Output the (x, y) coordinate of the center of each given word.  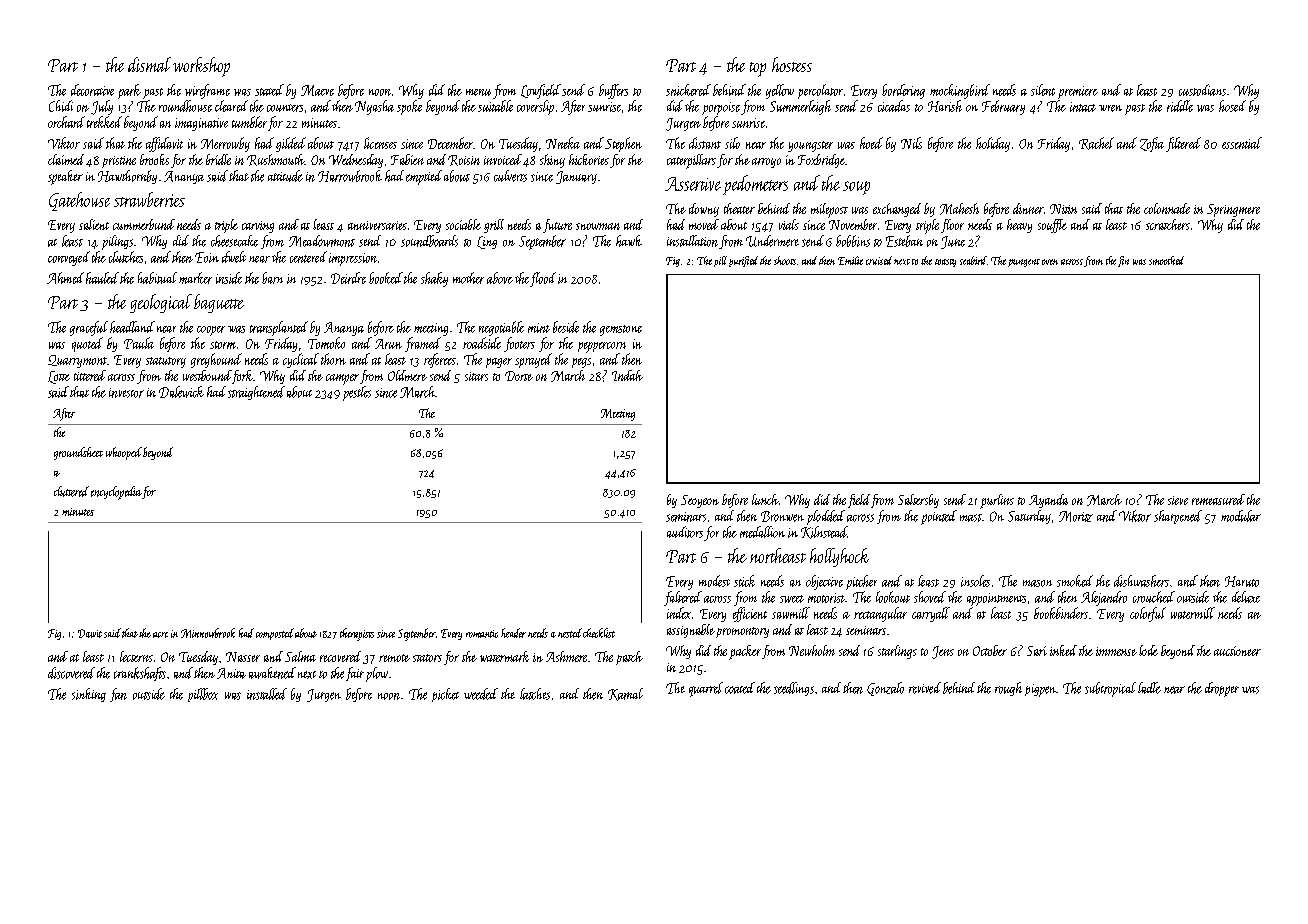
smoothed (1166, 260)
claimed (66, 159)
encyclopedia (116, 493)
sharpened (1178, 517)
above (500, 278)
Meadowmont (322, 241)
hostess (792, 64)
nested (570, 633)
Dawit (90, 633)
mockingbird (960, 91)
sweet (792, 599)
